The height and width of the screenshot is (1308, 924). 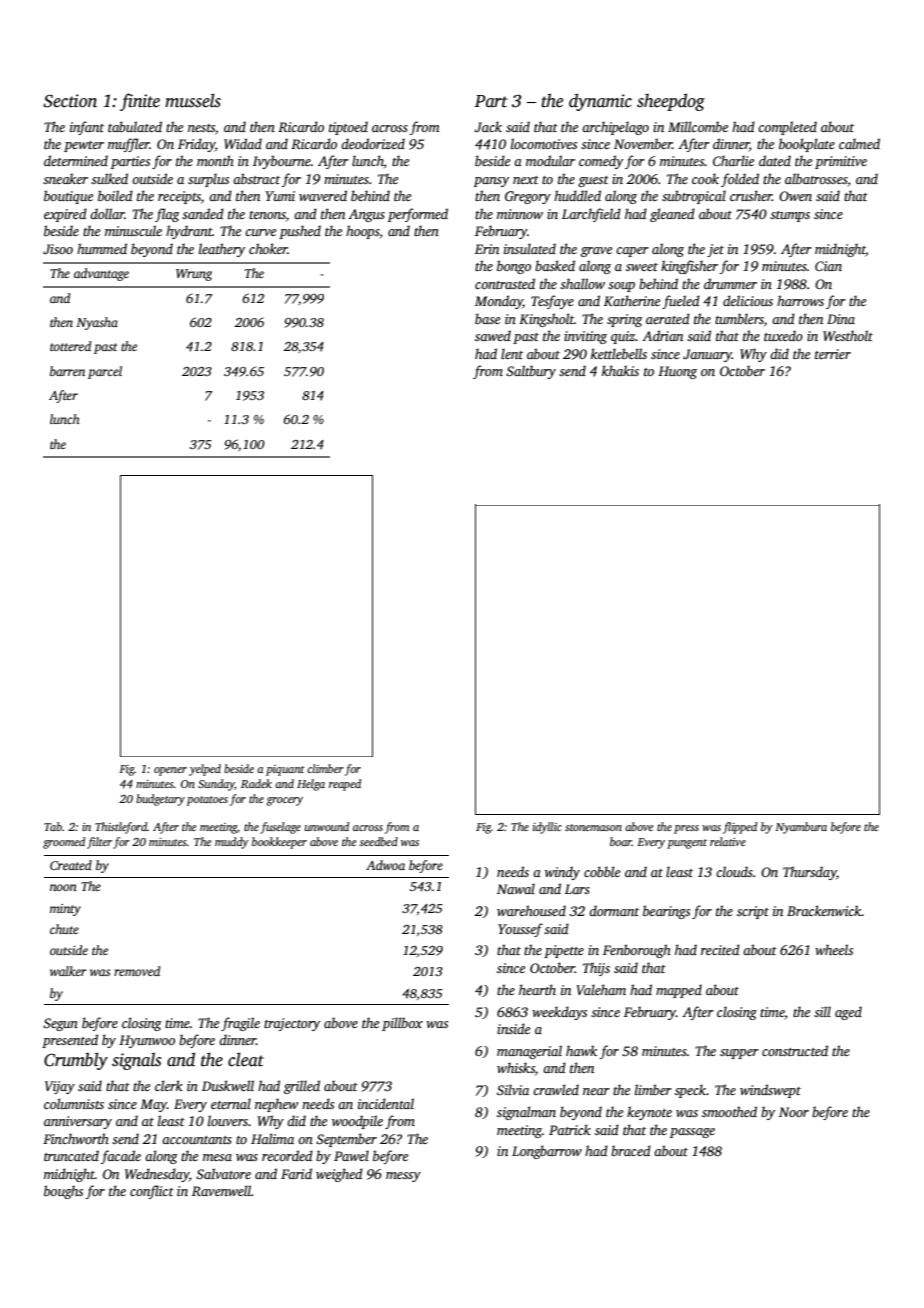 I want to click on flipped, so click(x=740, y=828).
